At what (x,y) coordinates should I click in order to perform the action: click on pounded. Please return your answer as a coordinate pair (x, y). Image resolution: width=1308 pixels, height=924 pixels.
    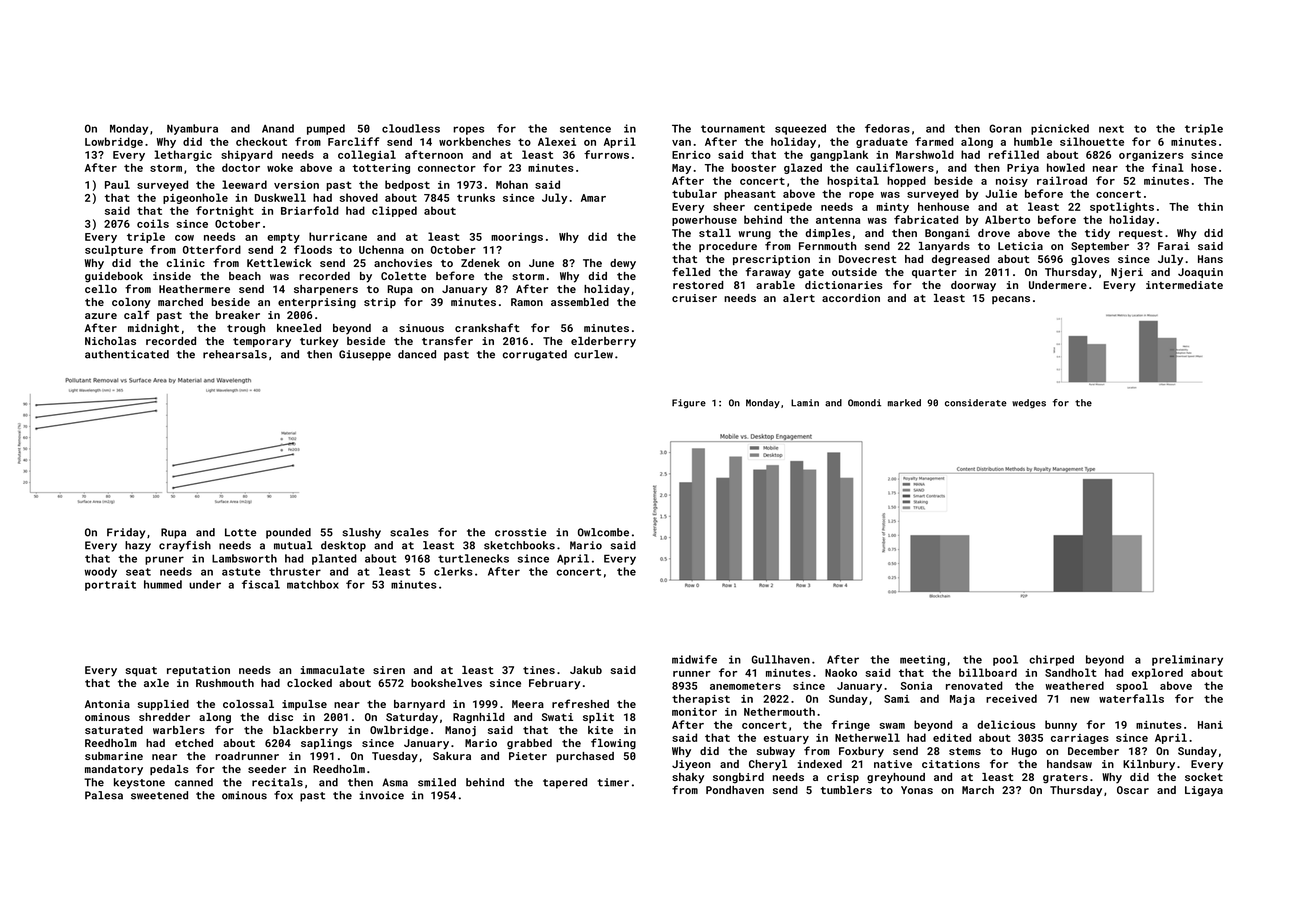
    Looking at the image, I should click on (288, 533).
